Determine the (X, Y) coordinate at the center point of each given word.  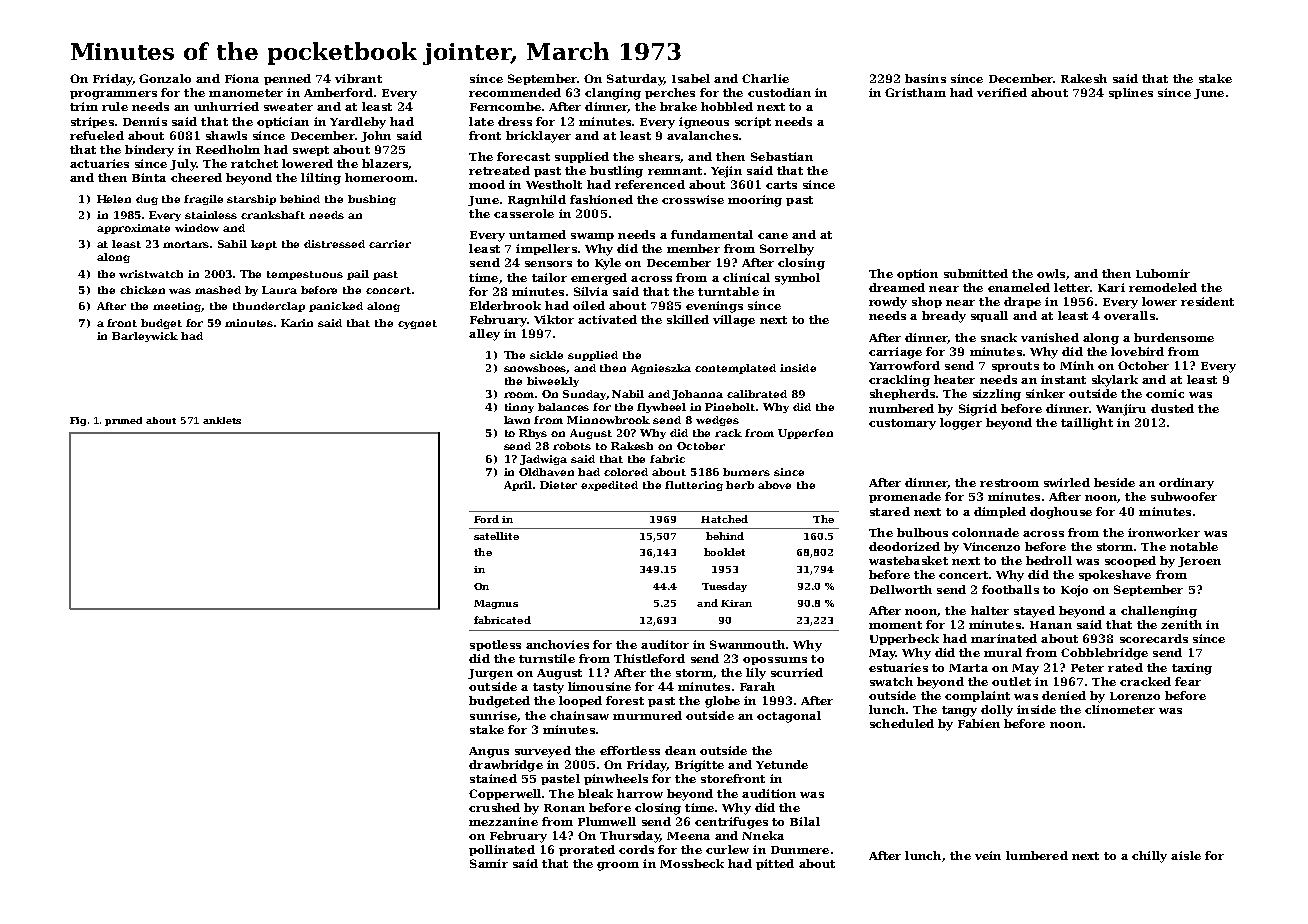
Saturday (635, 80)
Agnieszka (661, 369)
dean (680, 750)
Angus (489, 752)
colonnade (985, 532)
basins (925, 78)
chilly (1149, 857)
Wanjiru (1121, 410)
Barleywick (145, 337)
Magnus (496, 604)
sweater (288, 107)
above (774, 485)
